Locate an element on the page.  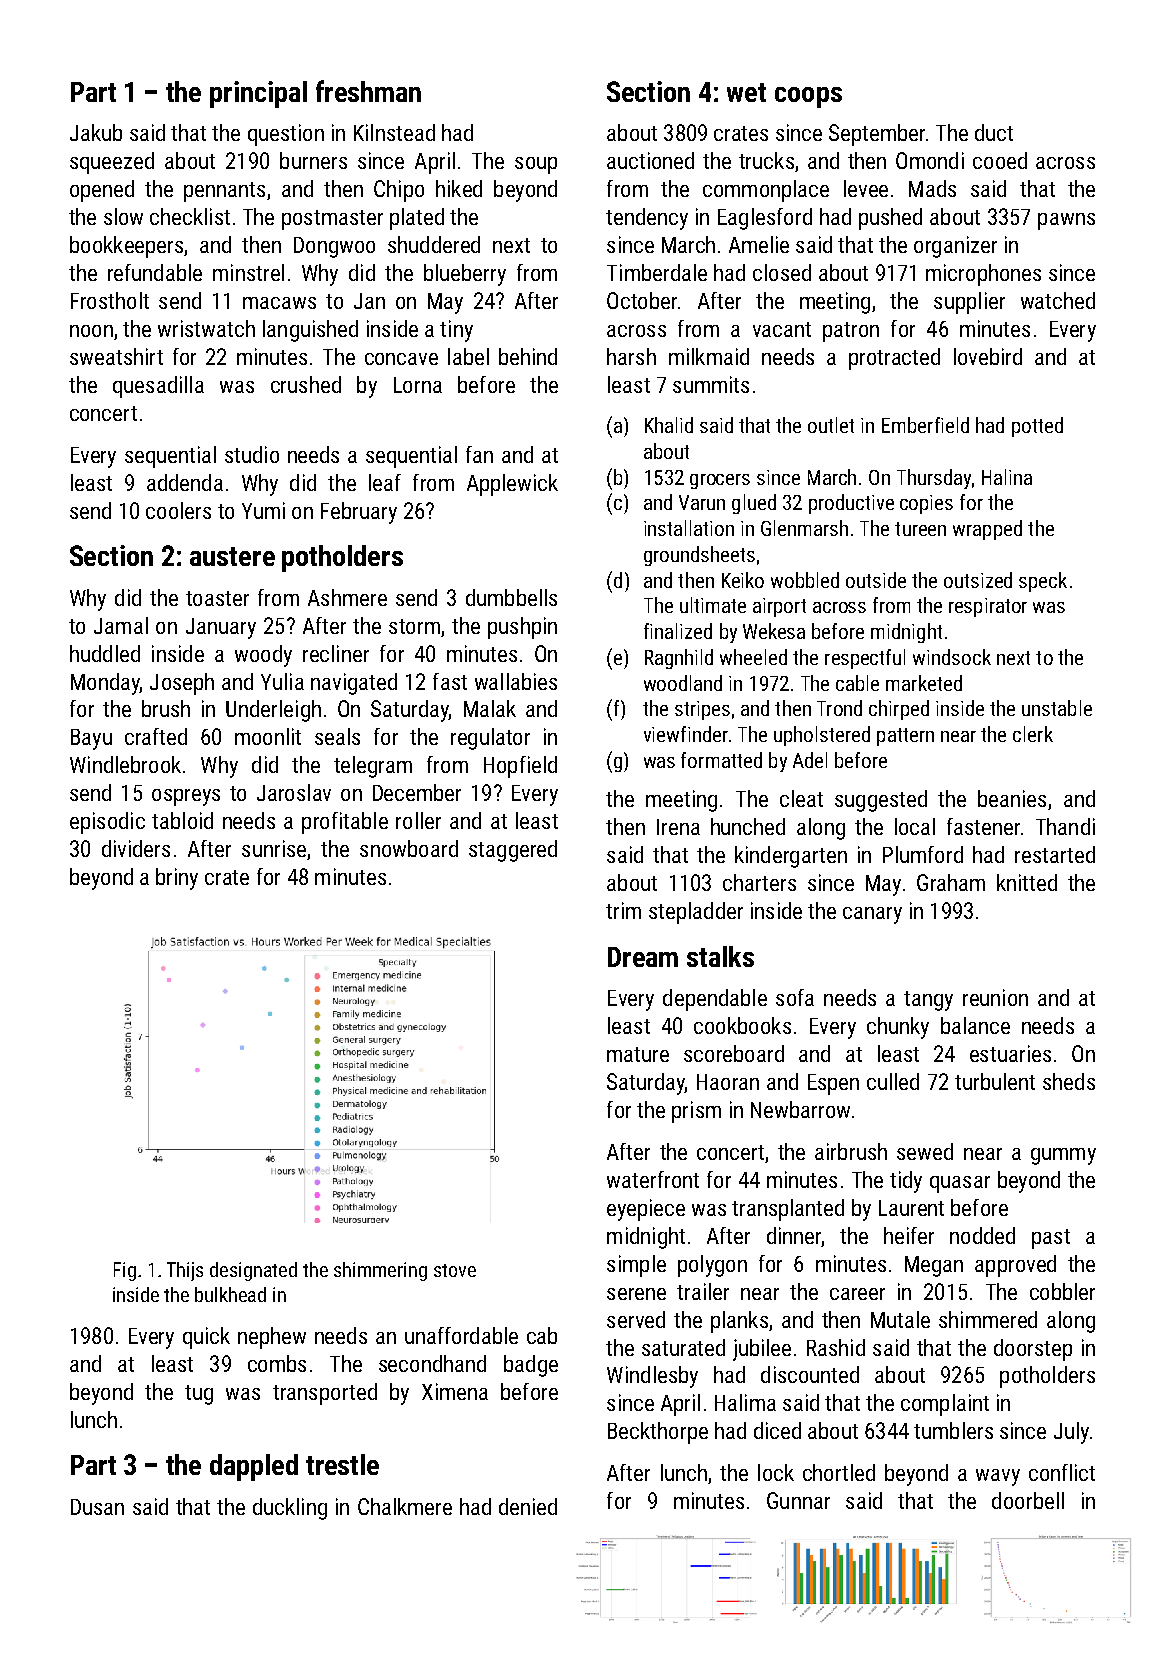
Gunnar is located at coordinates (798, 1500).
